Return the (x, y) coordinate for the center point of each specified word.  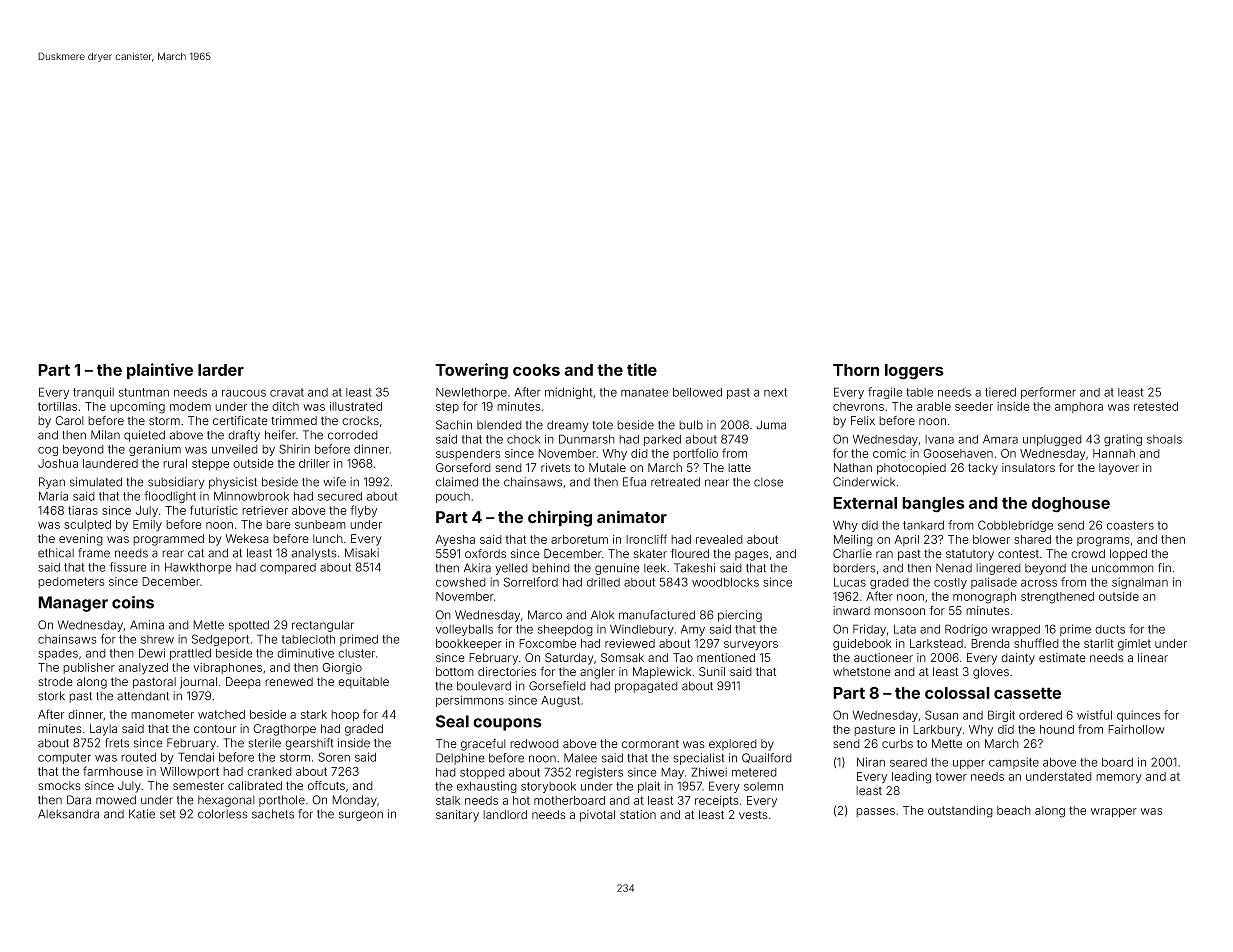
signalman (1140, 583)
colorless (223, 814)
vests (753, 815)
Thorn (856, 370)
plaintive (160, 371)
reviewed (630, 643)
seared (908, 762)
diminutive (305, 653)
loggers (914, 372)
